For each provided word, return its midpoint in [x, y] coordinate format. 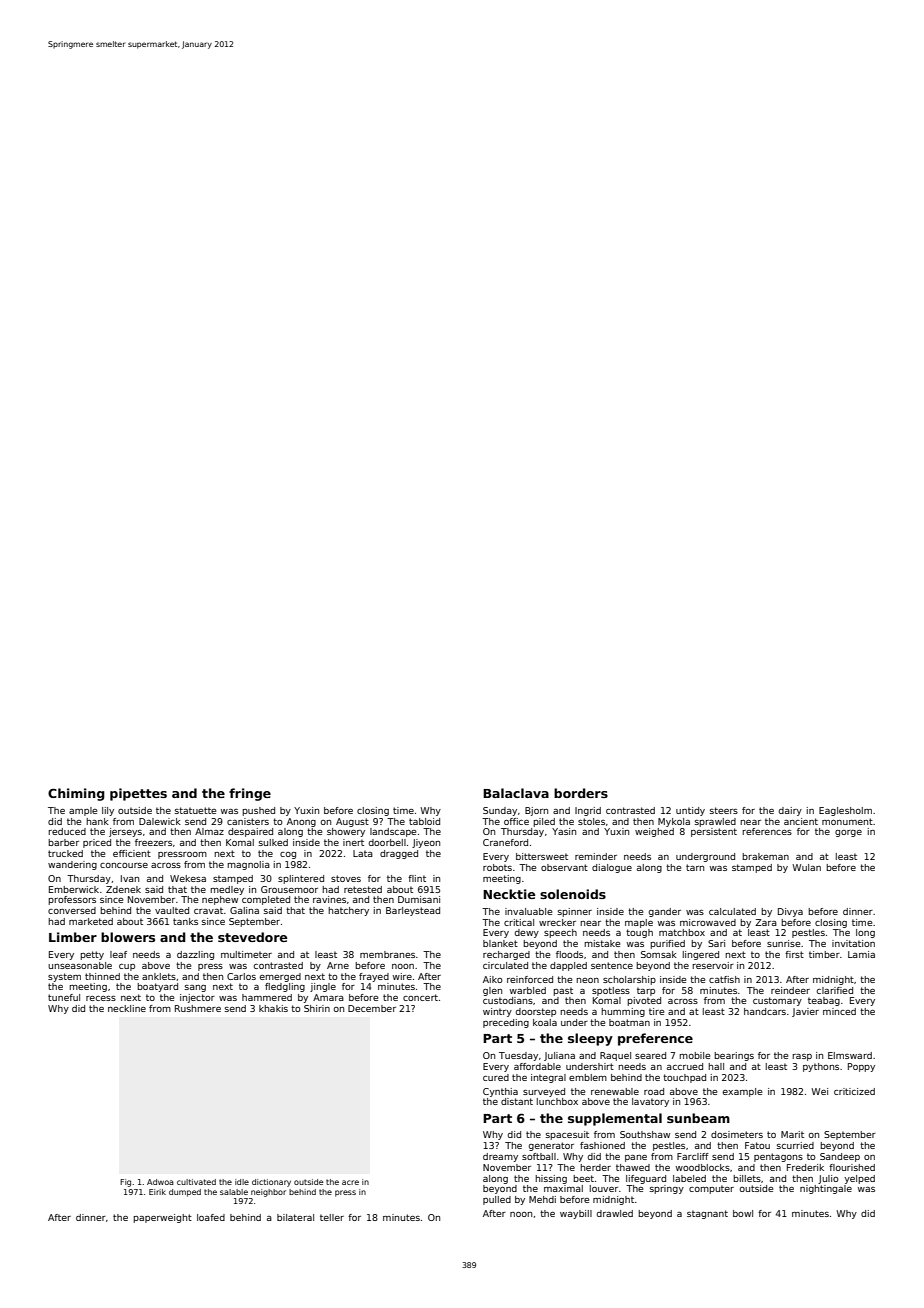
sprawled [715, 822]
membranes [387, 954]
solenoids [573, 894]
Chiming [76, 794]
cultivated [196, 1182]
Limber [73, 937]
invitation [853, 943]
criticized [854, 1091]
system [64, 977]
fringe [250, 794]
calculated [732, 911]
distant [517, 1101]
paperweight [162, 1218]
